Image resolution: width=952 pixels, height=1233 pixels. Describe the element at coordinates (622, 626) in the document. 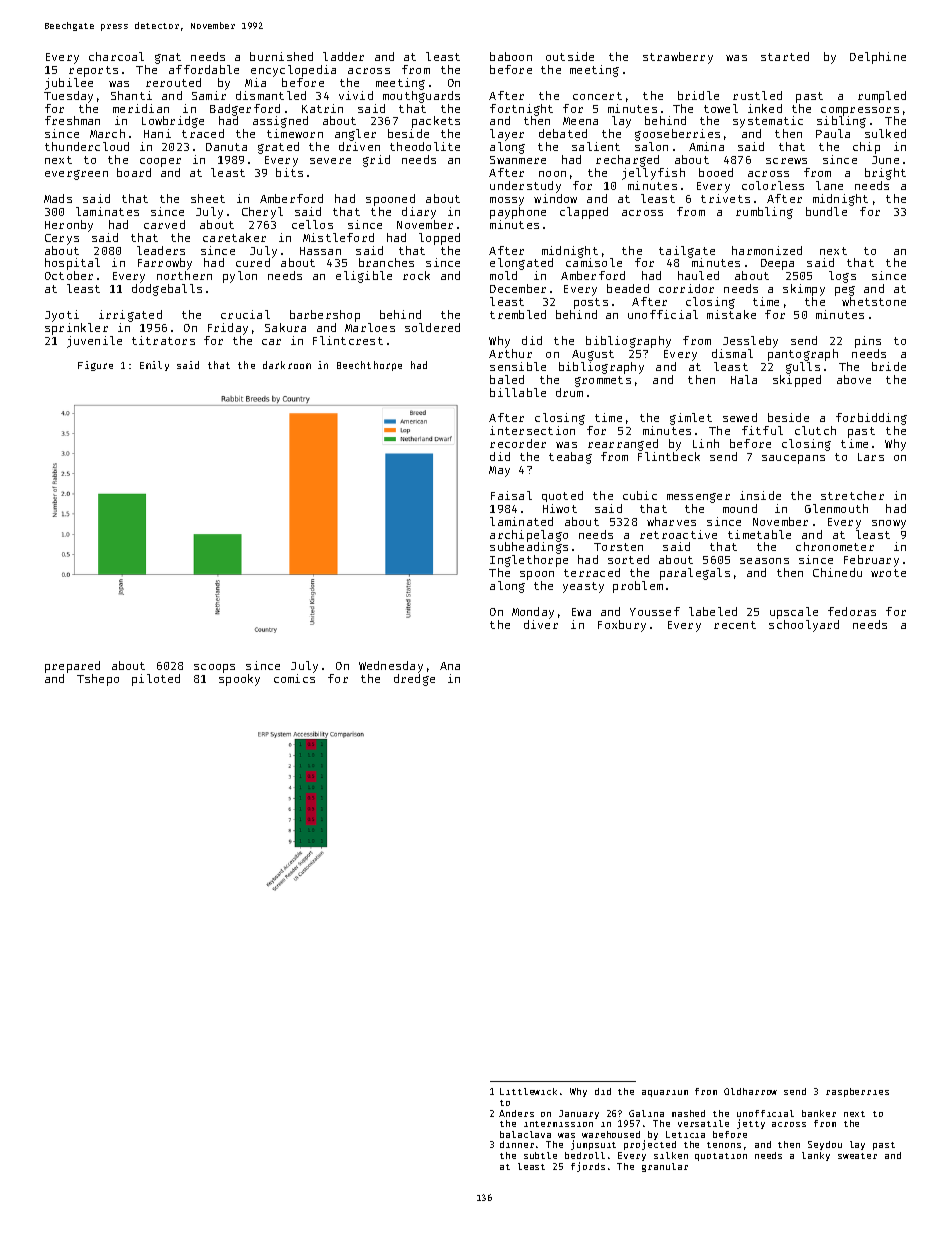

I see `Foxbury` at that location.
